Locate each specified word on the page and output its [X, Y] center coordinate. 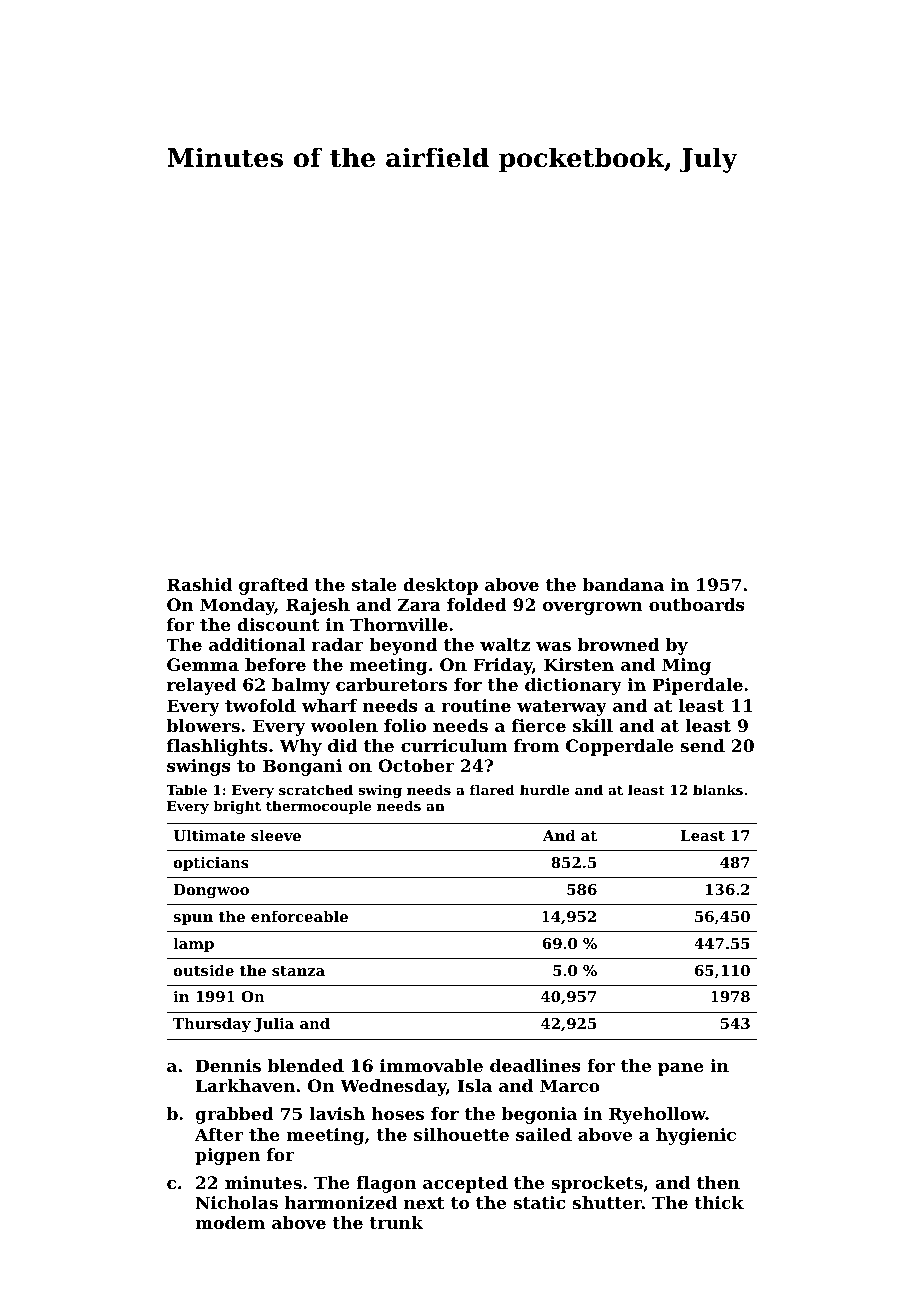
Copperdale [620, 747]
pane [681, 1069]
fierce [539, 725]
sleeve [276, 835]
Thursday [212, 1025]
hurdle [545, 789]
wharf [330, 705]
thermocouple [318, 807]
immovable [431, 1065]
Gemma [203, 664]
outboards [697, 604]
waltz [505, 644]
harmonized [341, 1202]
